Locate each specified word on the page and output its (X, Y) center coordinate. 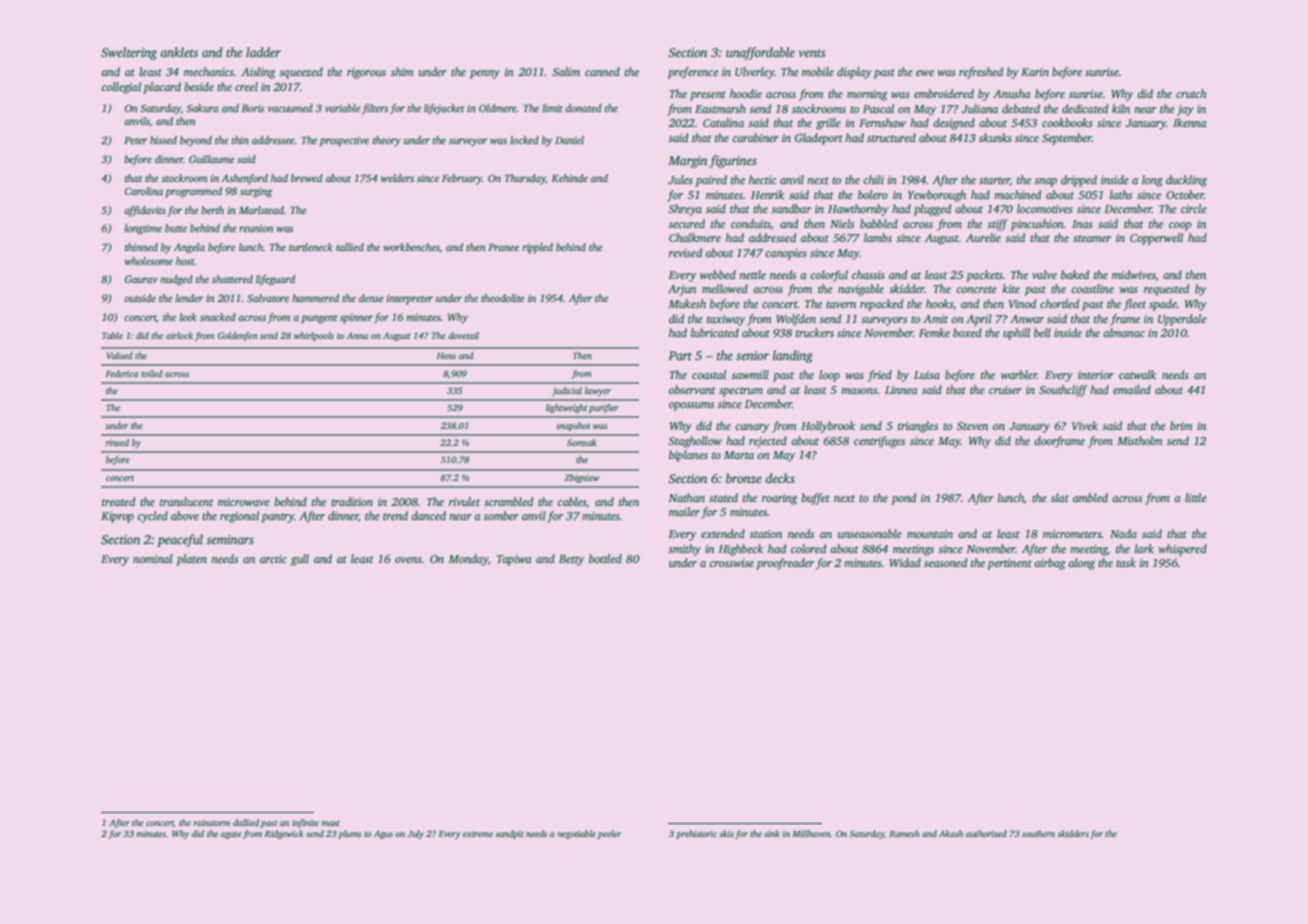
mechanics (209, 71)
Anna (357, 335)
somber (501, 515)
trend (395, 515)
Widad (905, 562)
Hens (446, 355)
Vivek (1085, 425)
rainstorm (211, 822)
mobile (818, 71)
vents (812, 53)
